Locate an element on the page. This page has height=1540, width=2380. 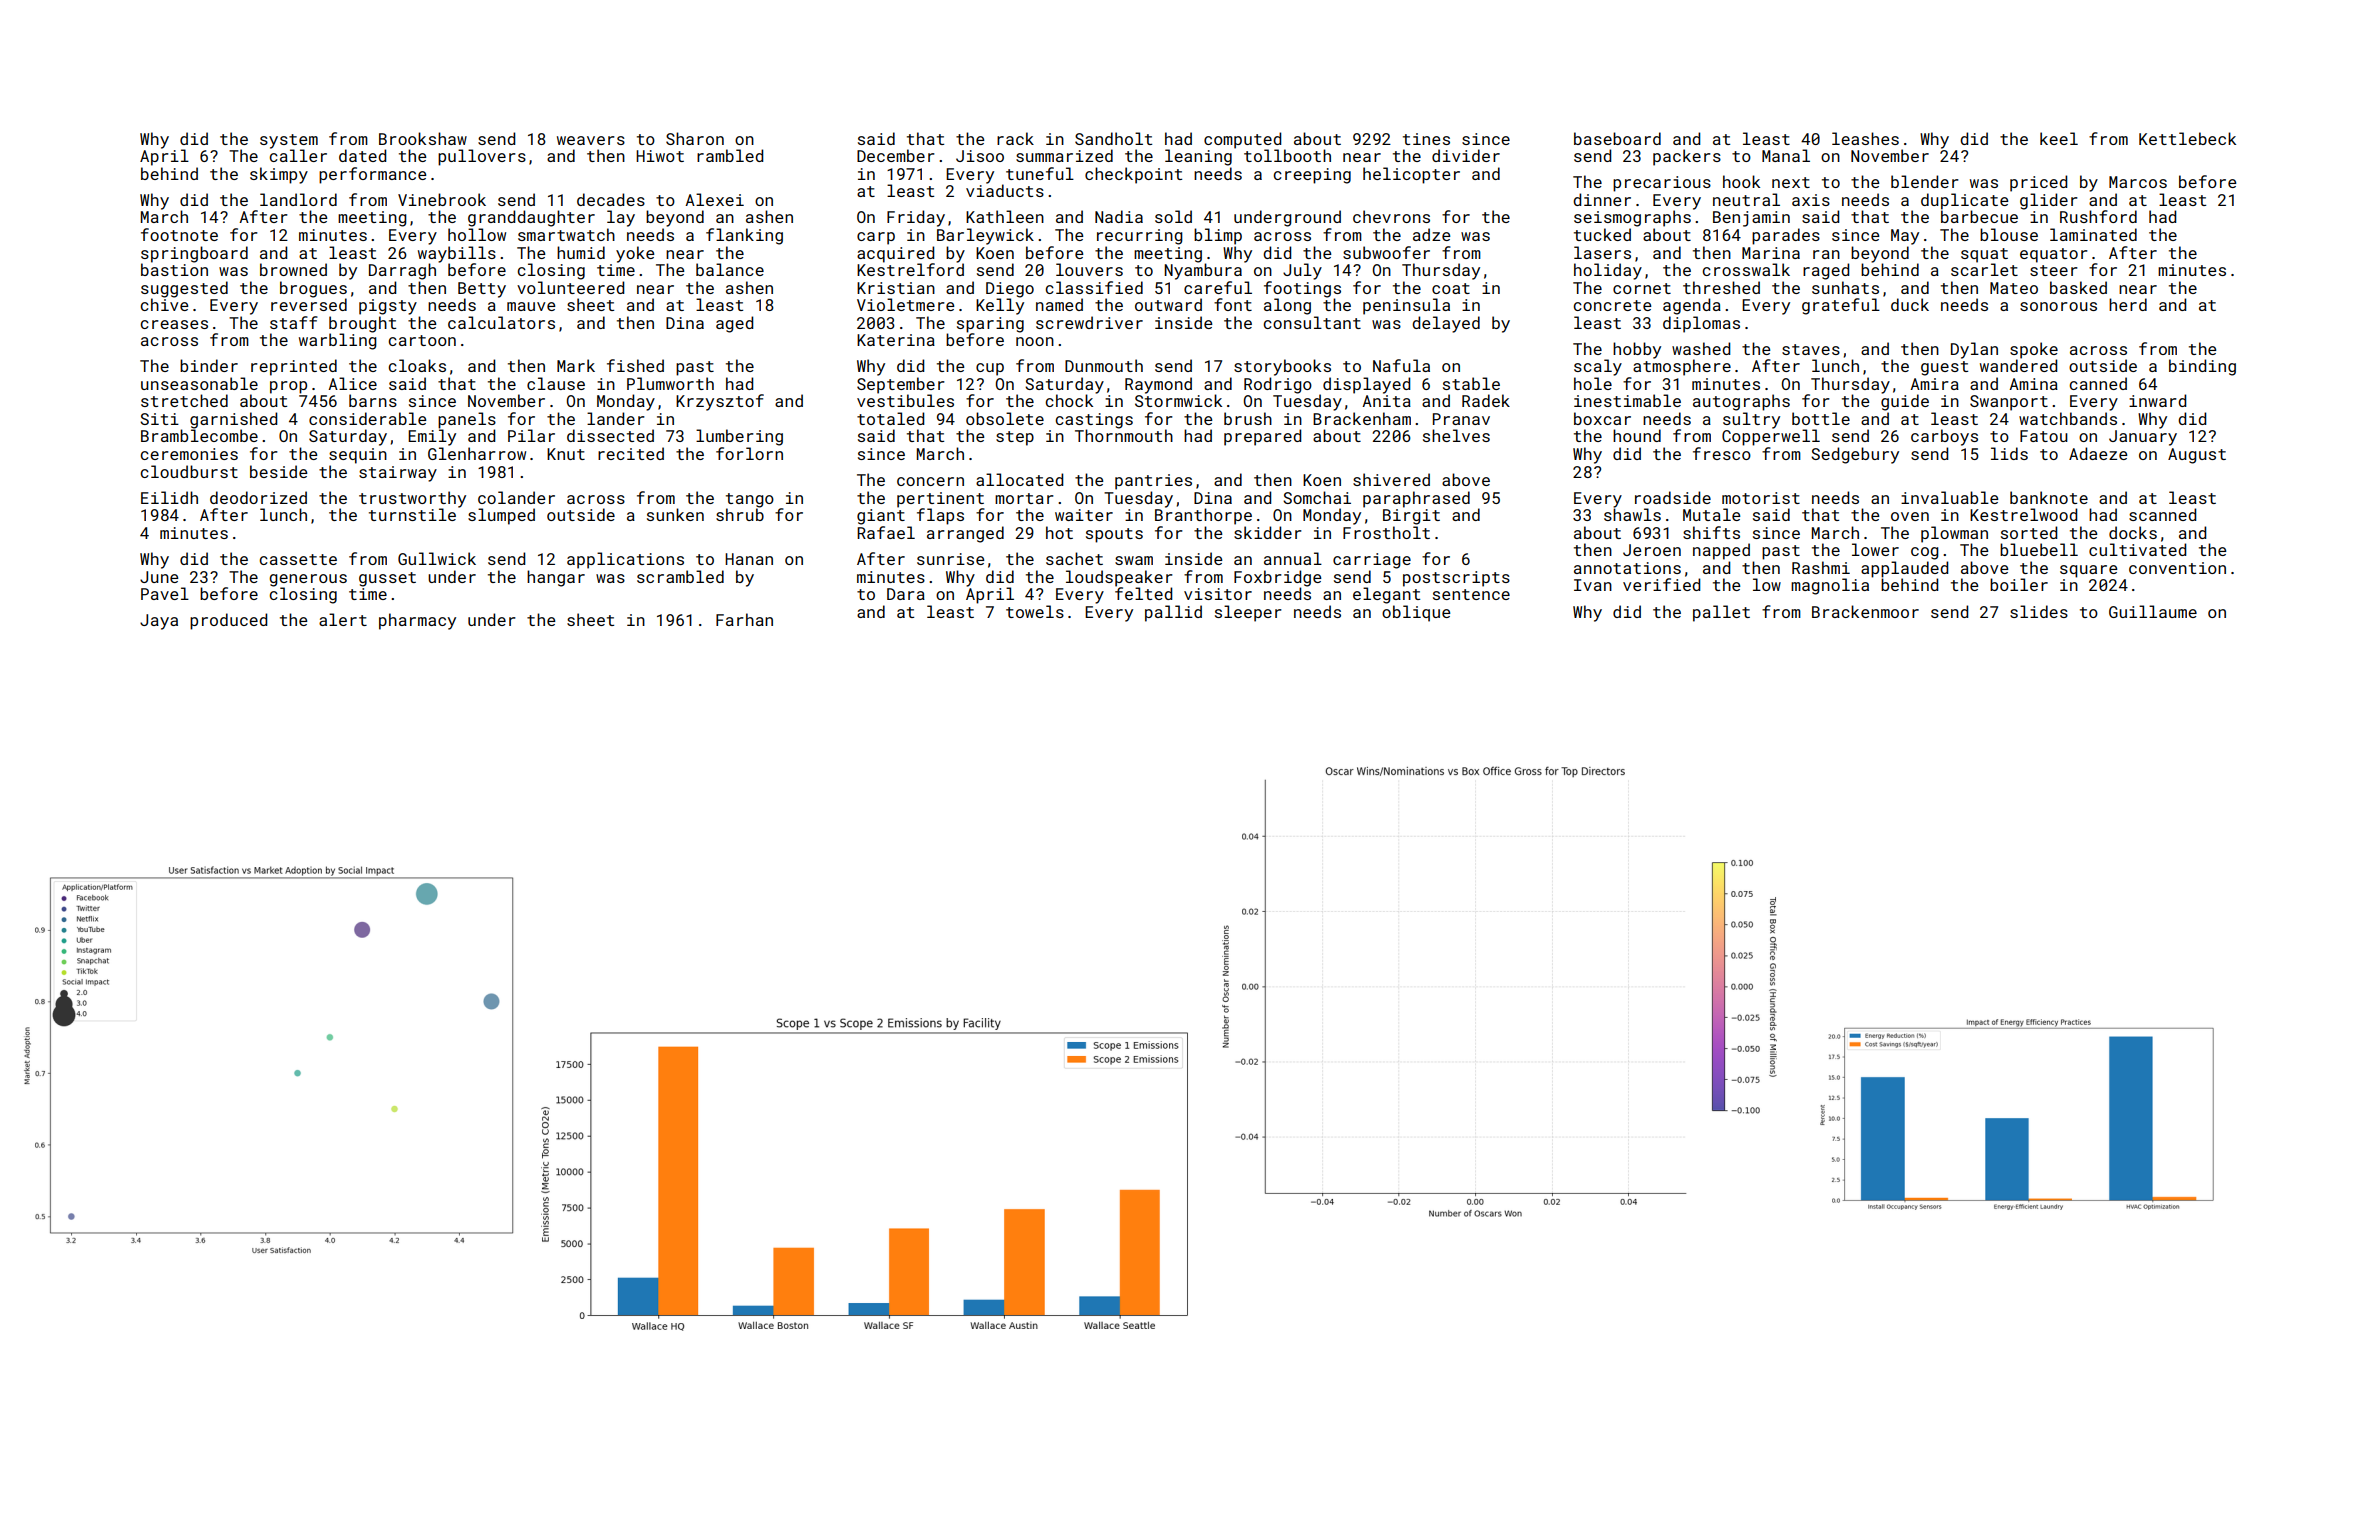
hollow is located at coordinates (477, 234).
